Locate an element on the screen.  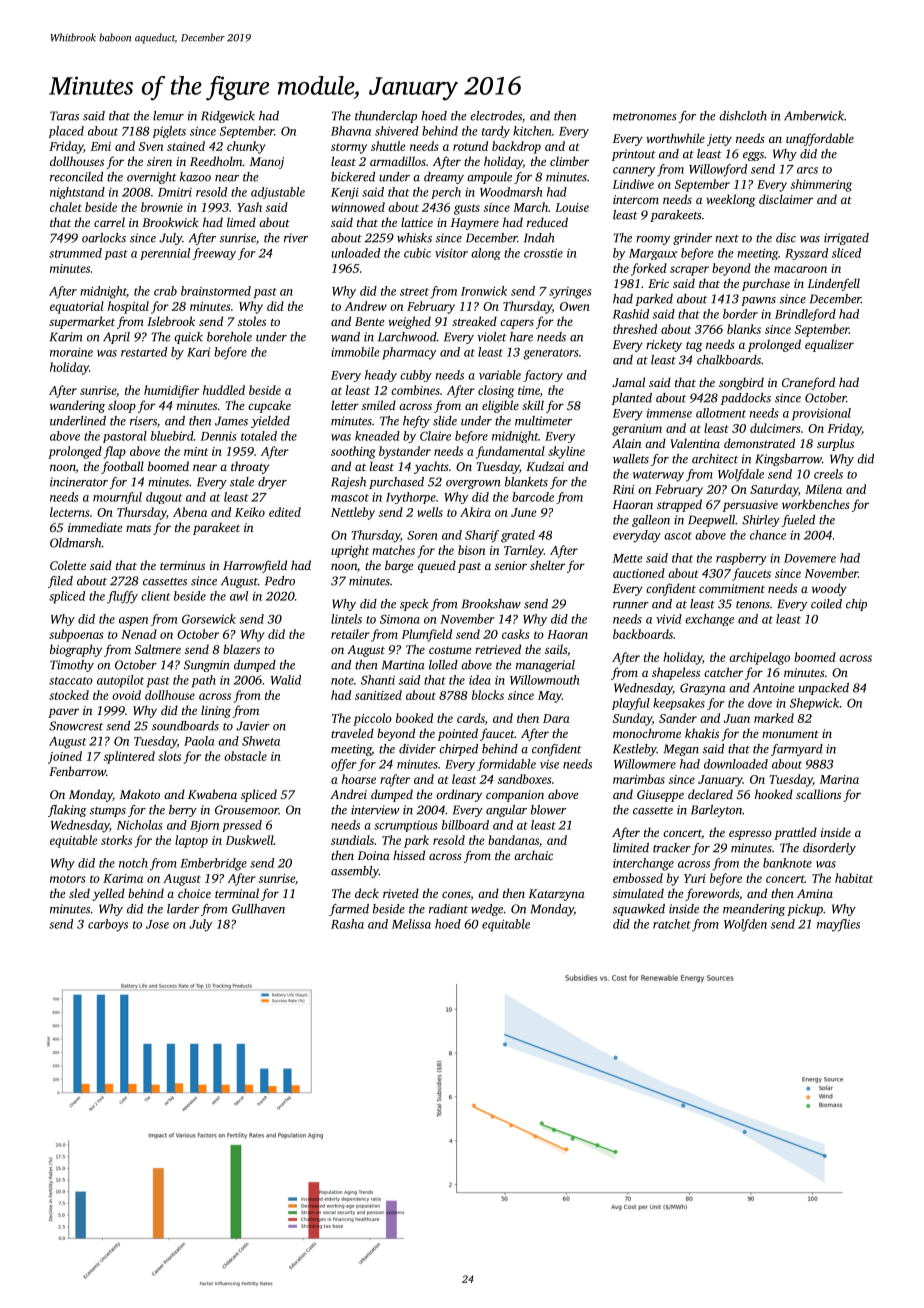
moraine is located at coordinates (71, 352).
